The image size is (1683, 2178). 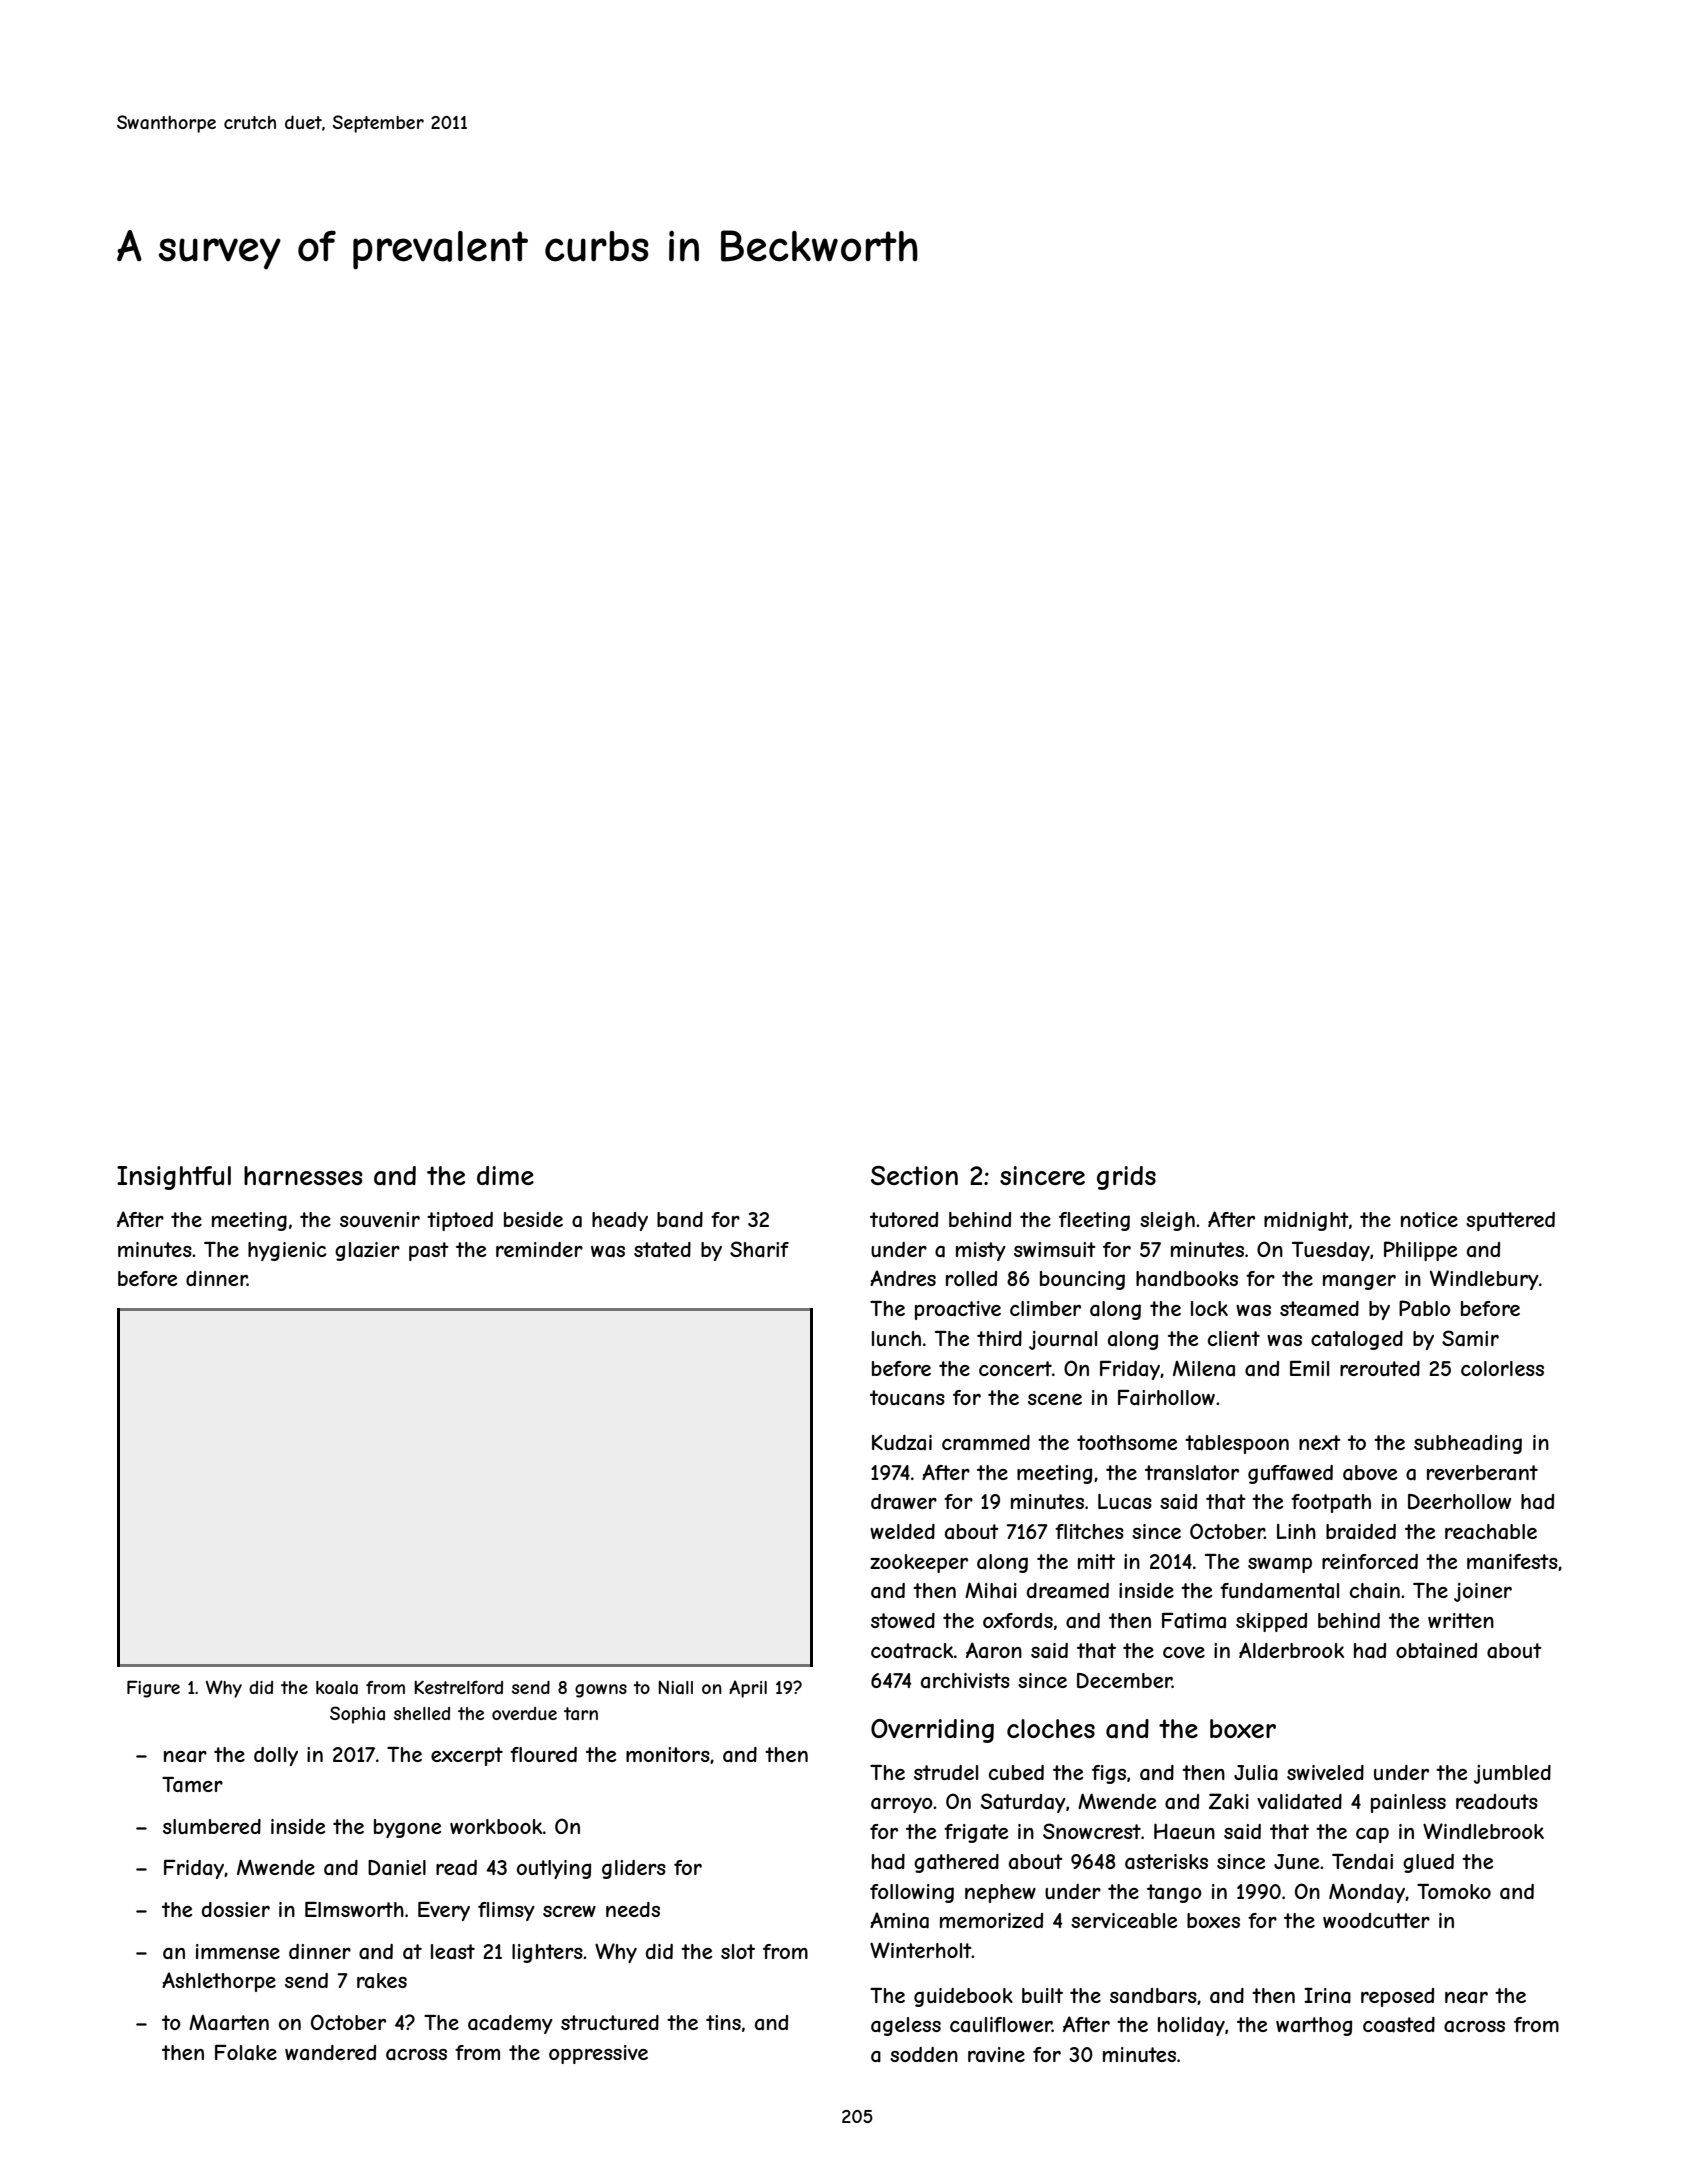 I want to click on Andres, so click(x=903, y=1278).
